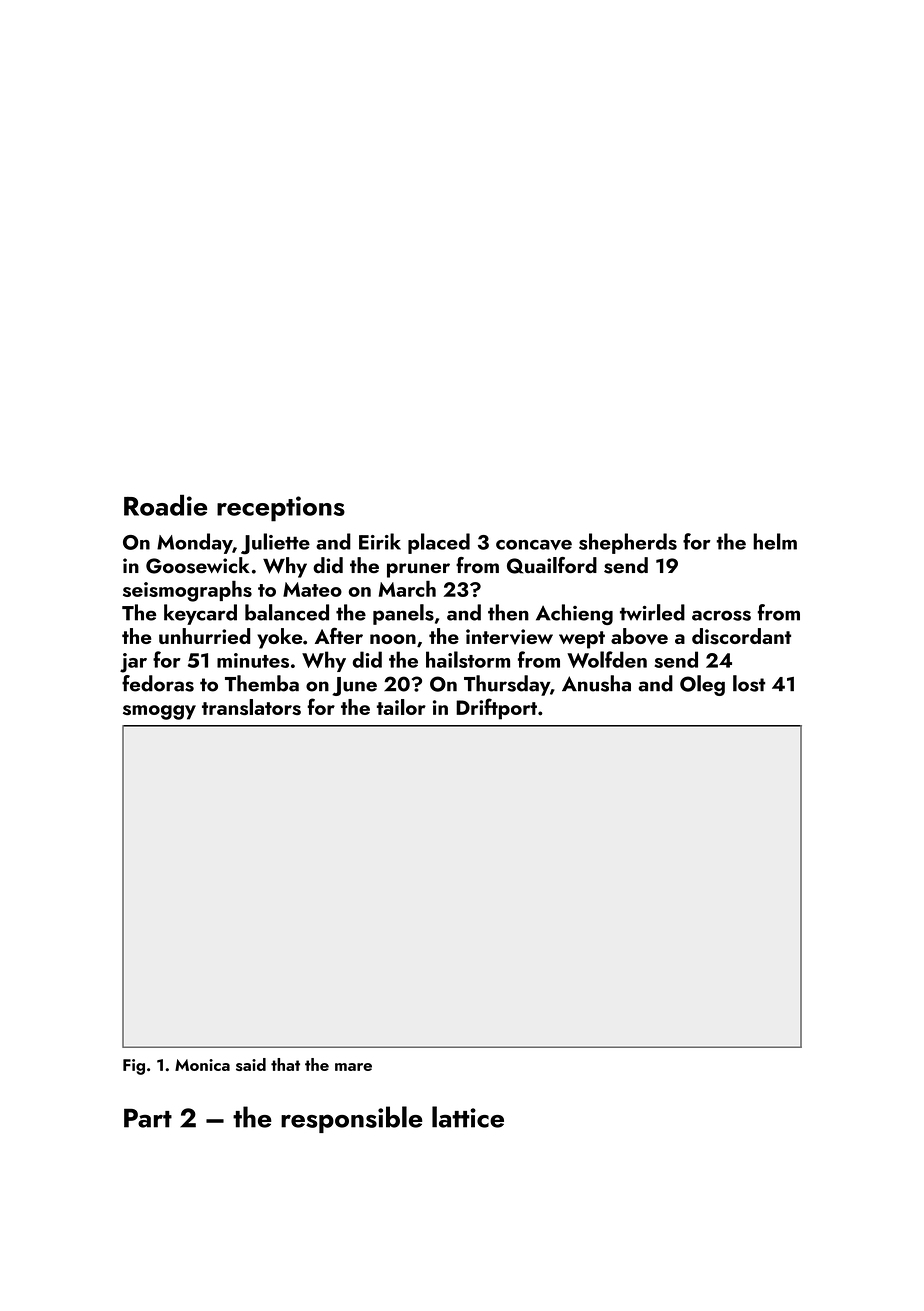  Describe the element at coordinates (285, 1064) in the image. I see `that` at that location.
